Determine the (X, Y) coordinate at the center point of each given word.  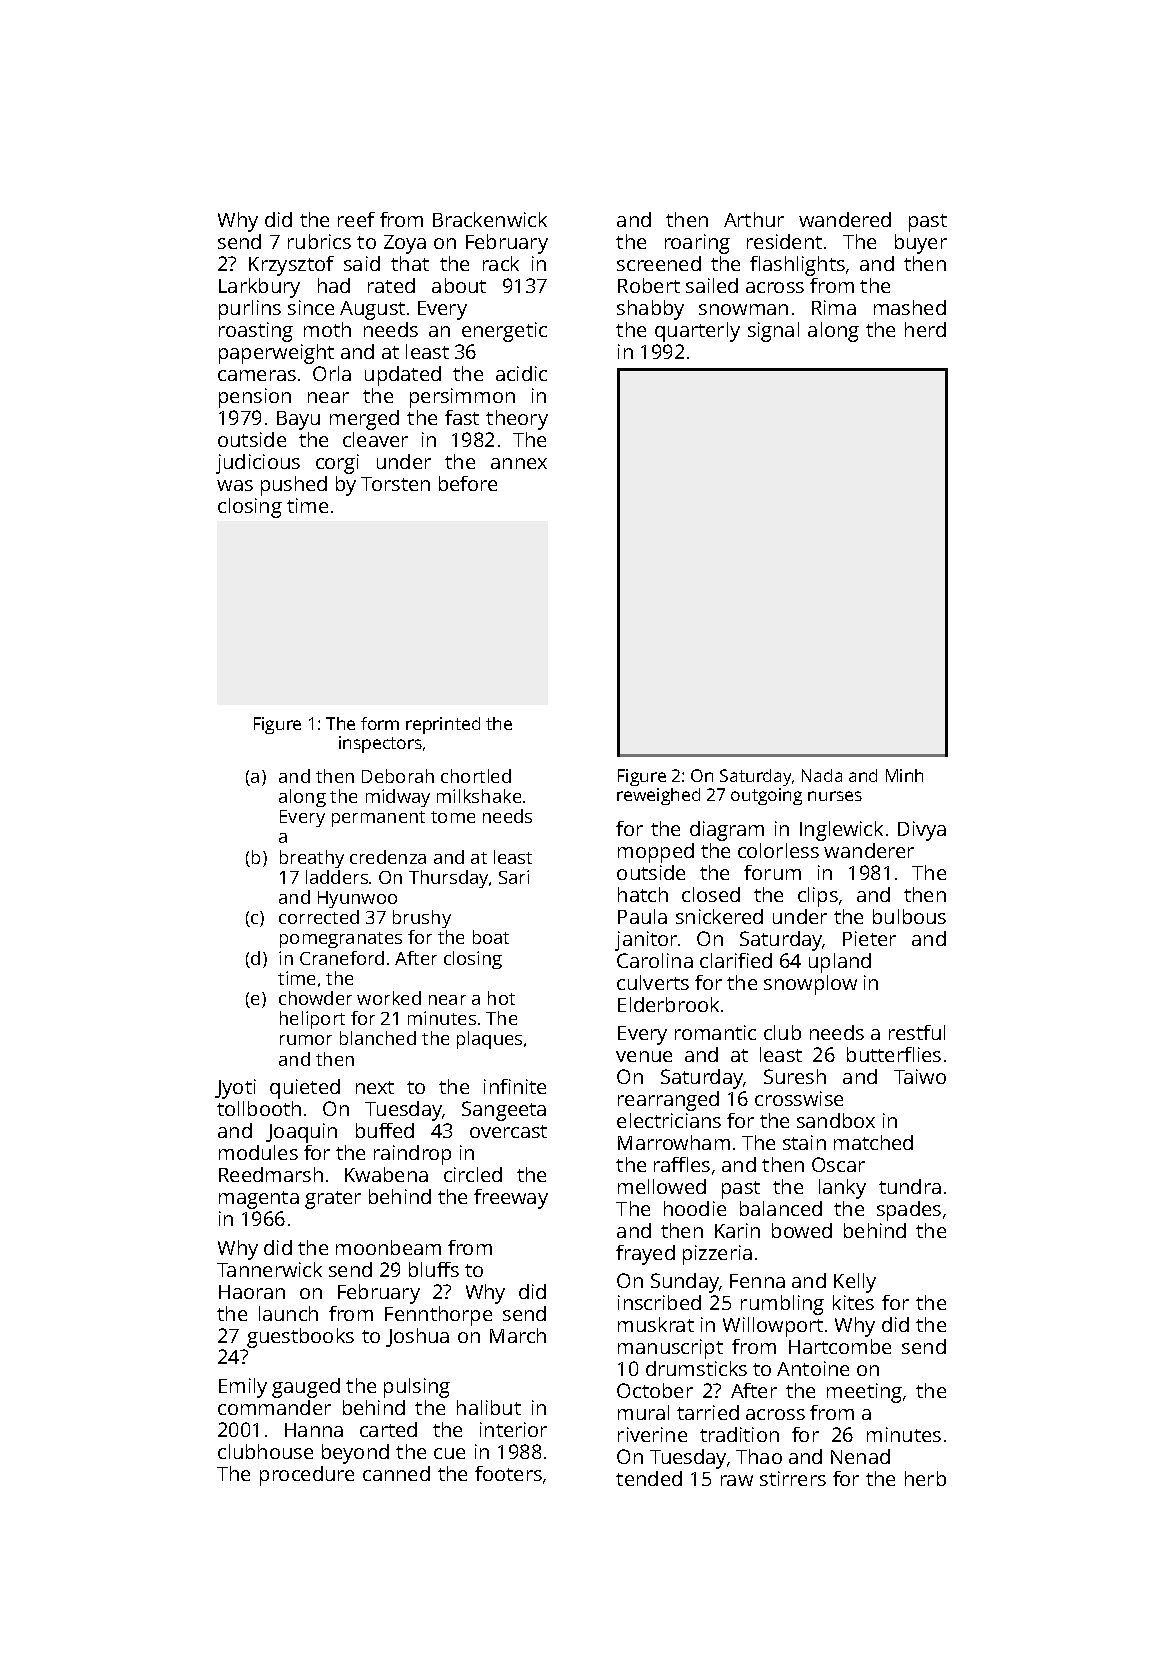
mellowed (662, 1186)
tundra (910, 1186)
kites (853, 1302)
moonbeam (388, 1247)
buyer (921, 244)
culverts (653, 982)
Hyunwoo (357, 899)
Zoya (405, 244)
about (459, 285)
